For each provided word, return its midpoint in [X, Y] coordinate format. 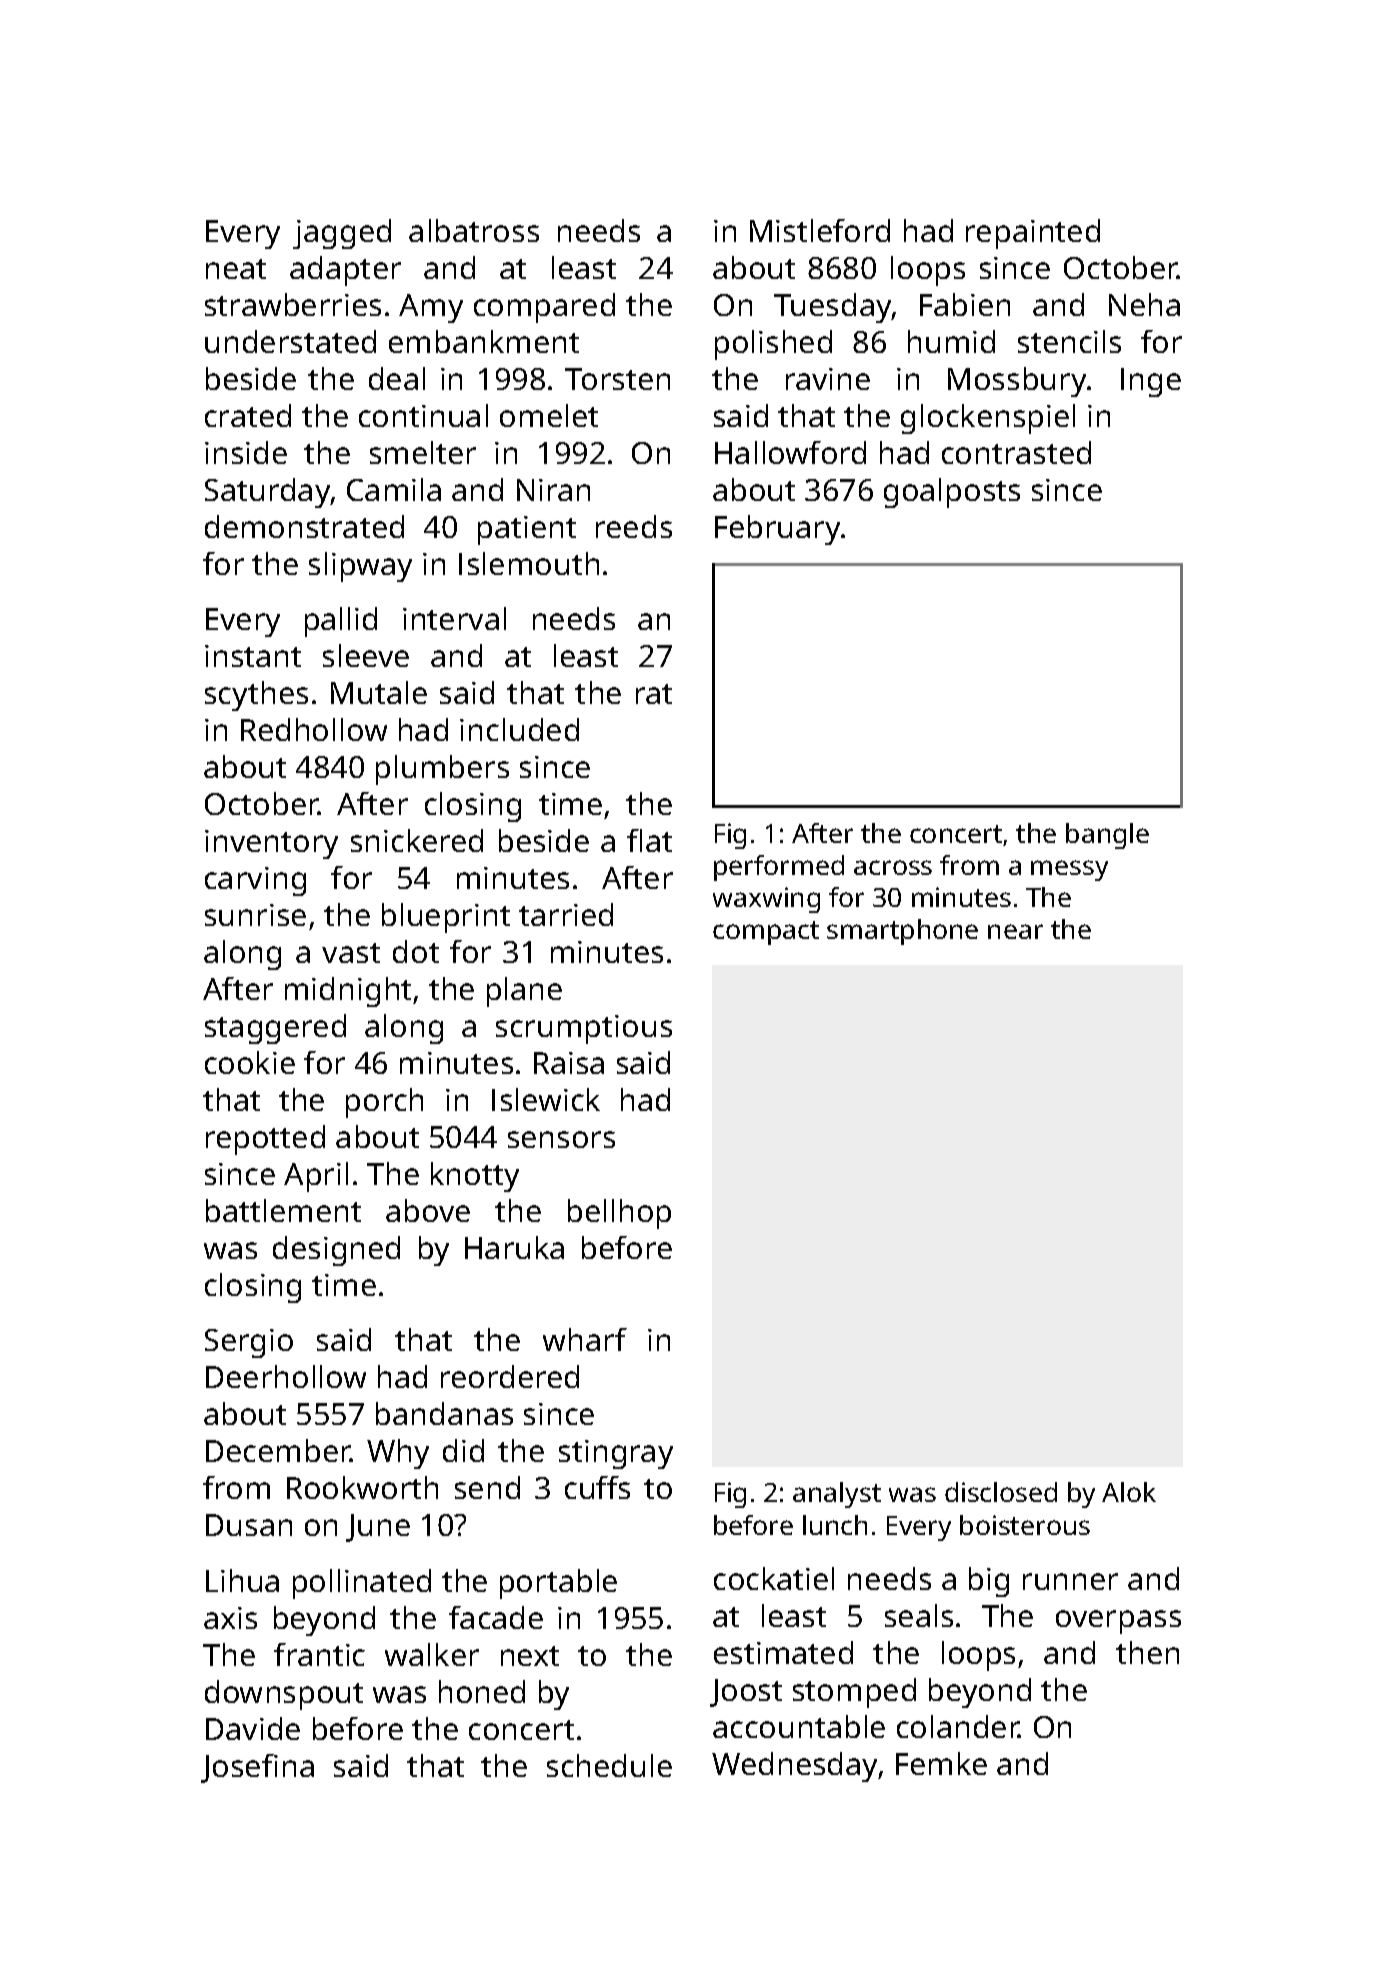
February [778, 530]
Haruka [514, 1247]
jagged [342, 234]
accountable [799, 1726]
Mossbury [1017, 382]
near [1015, 931]
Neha [1144, 304]
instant [253, 656]
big [989, 1582]
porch [384, 1103]
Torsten [617, 379]
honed [482, 1691]
